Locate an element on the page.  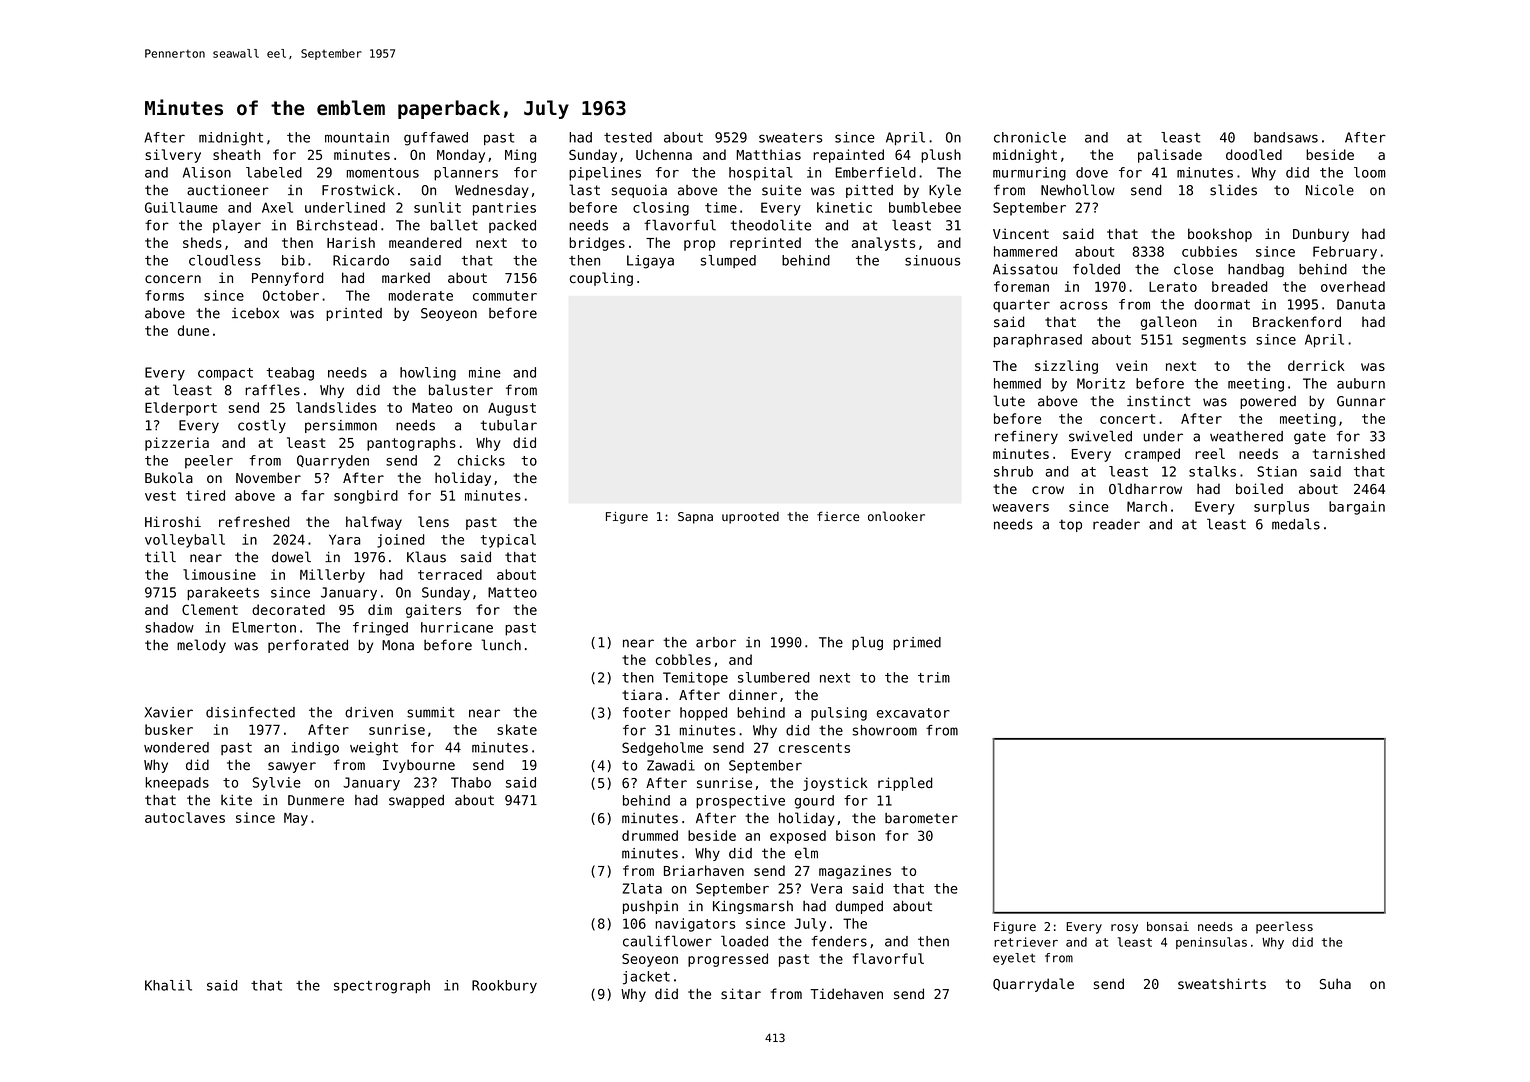
volleyball is located at coordinates (185, 541).
